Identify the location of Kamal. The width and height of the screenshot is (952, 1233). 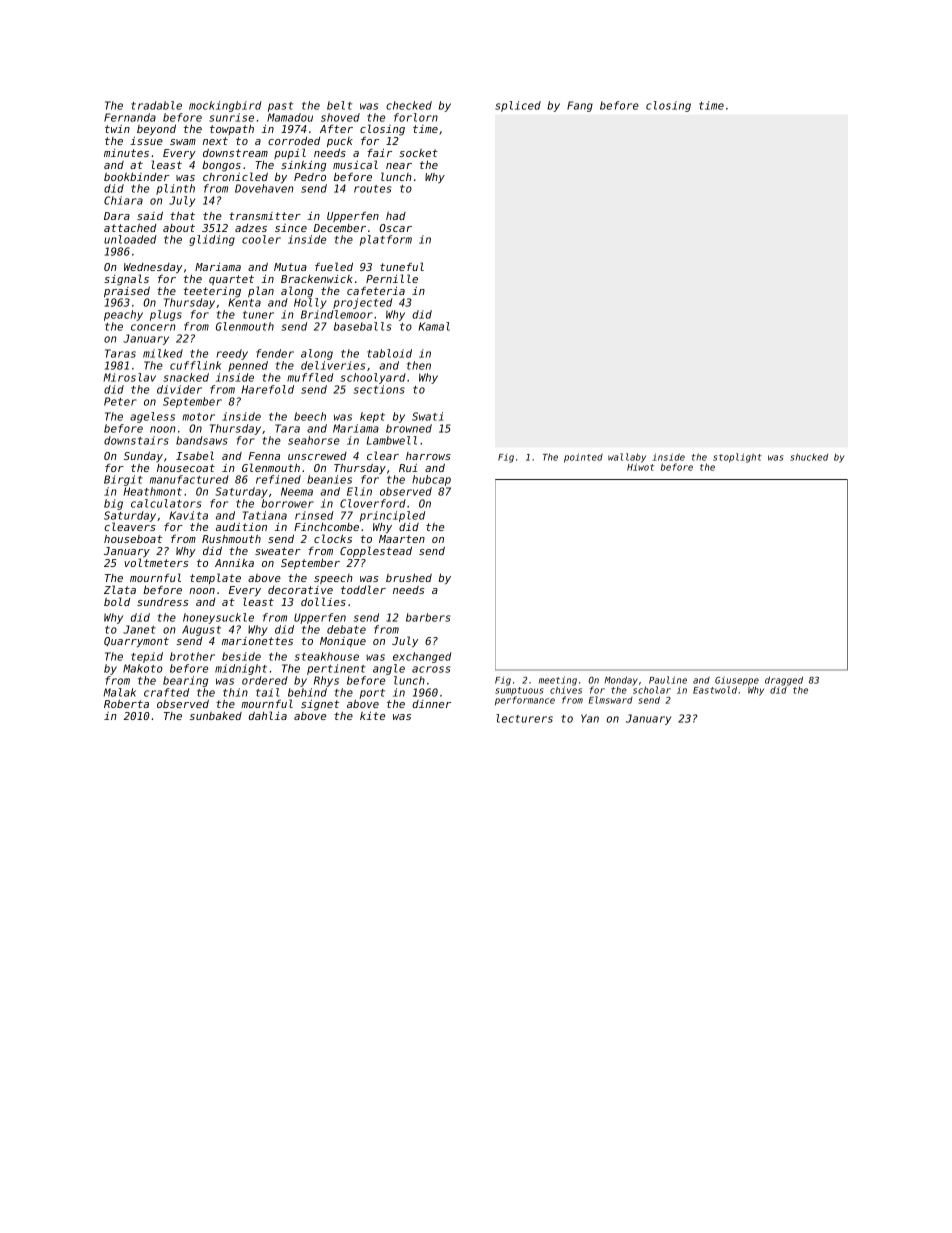
(434, 326).
